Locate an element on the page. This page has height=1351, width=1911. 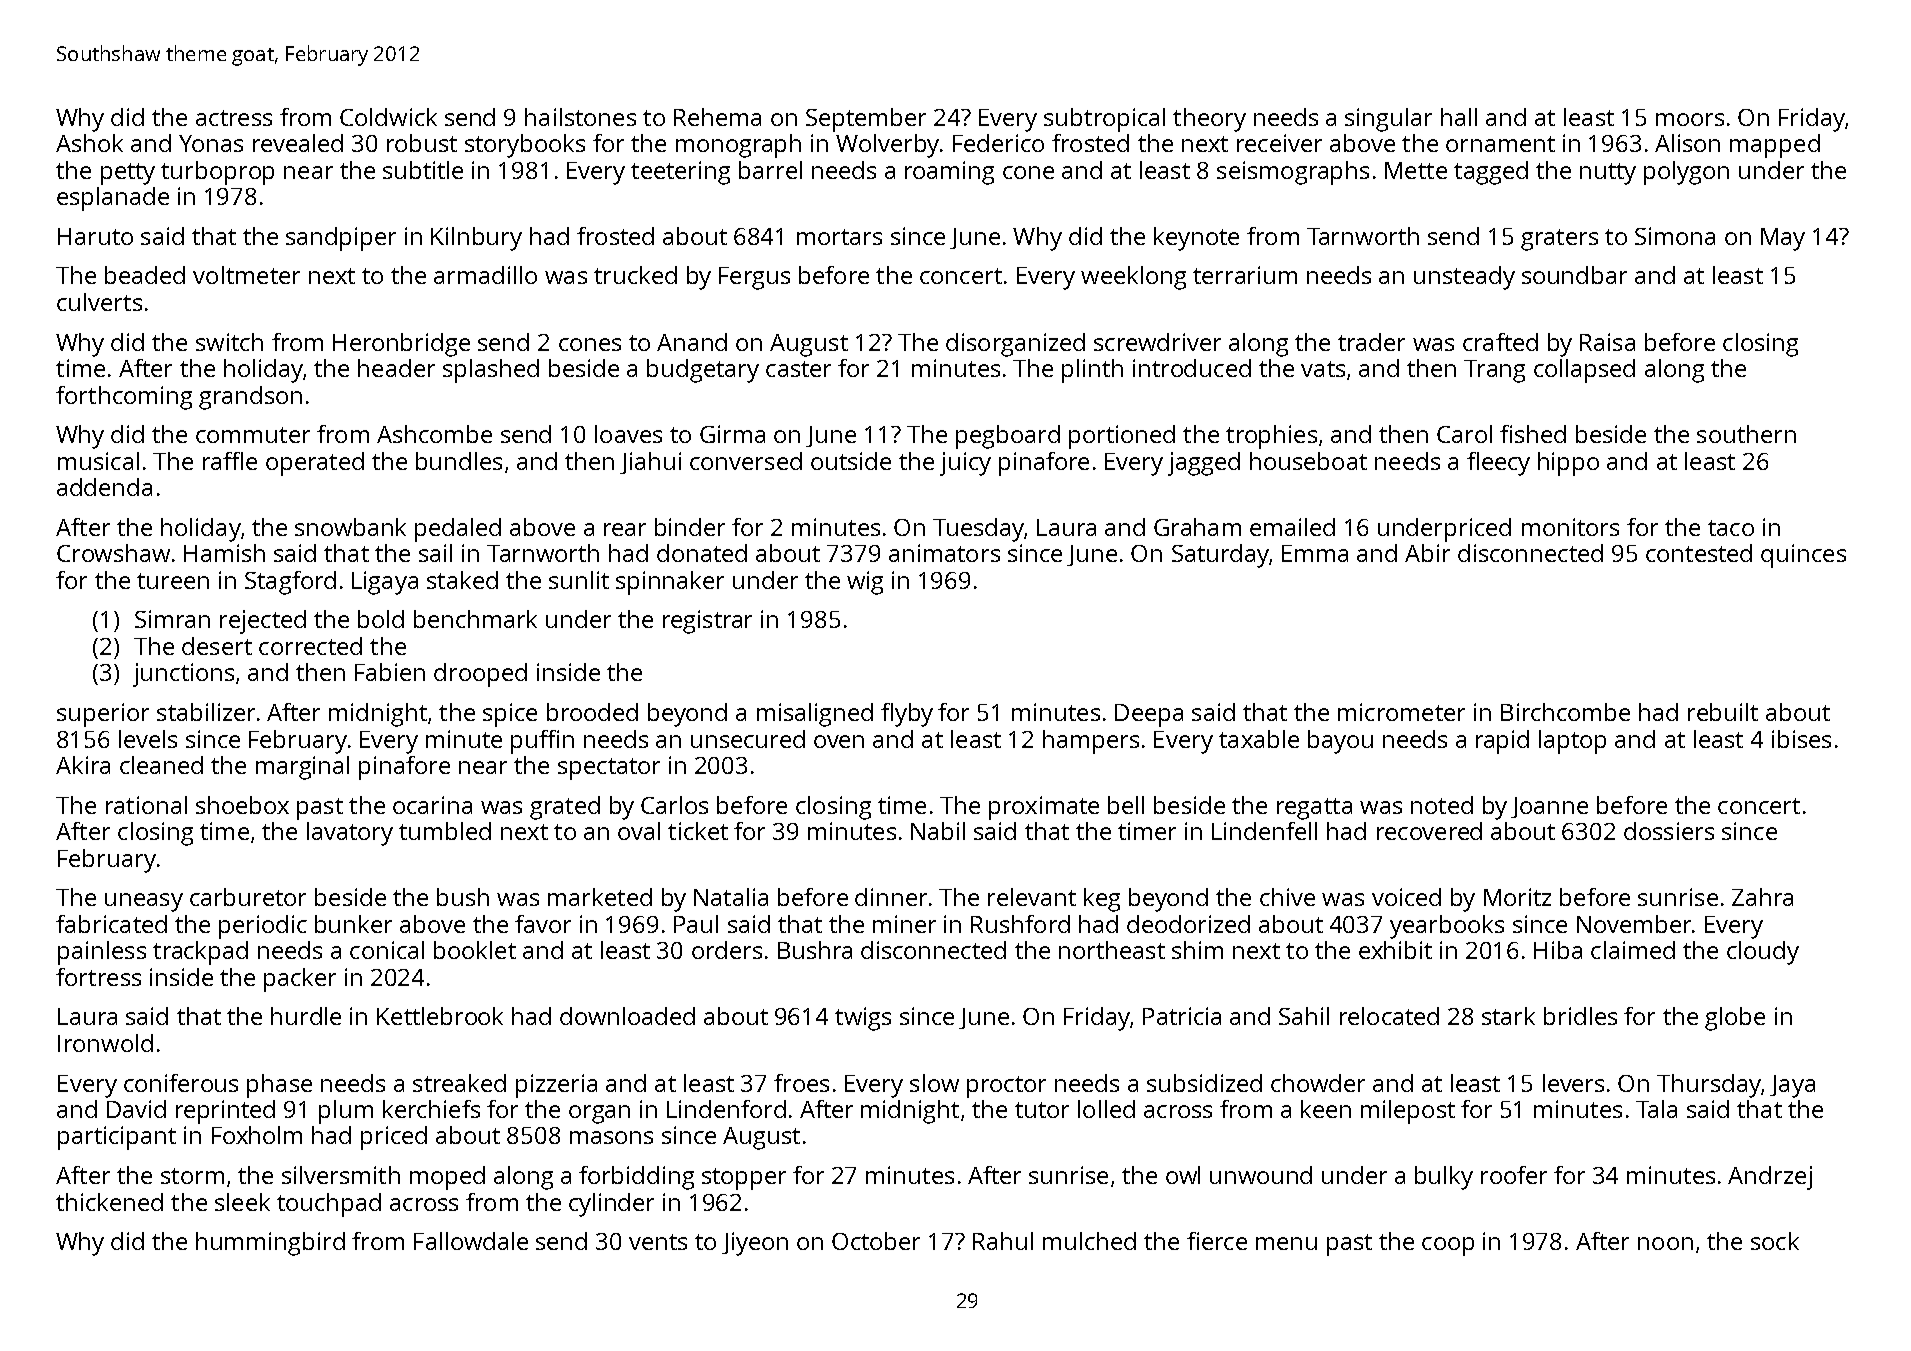
Tuesday is located at coordinates (978, 530).
